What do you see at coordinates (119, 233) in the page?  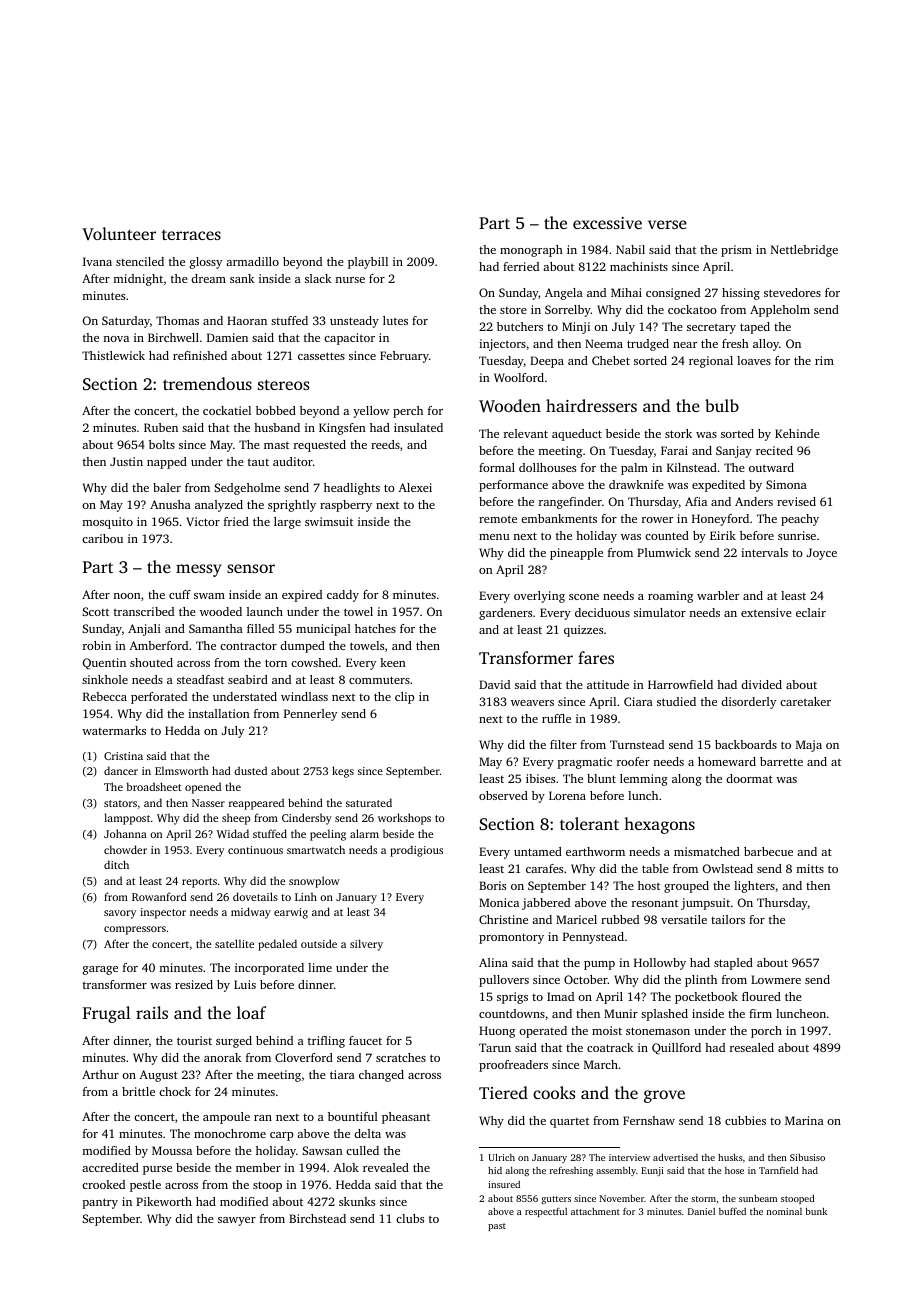 I see `Volunteer` at bounding box center [119, 233].
